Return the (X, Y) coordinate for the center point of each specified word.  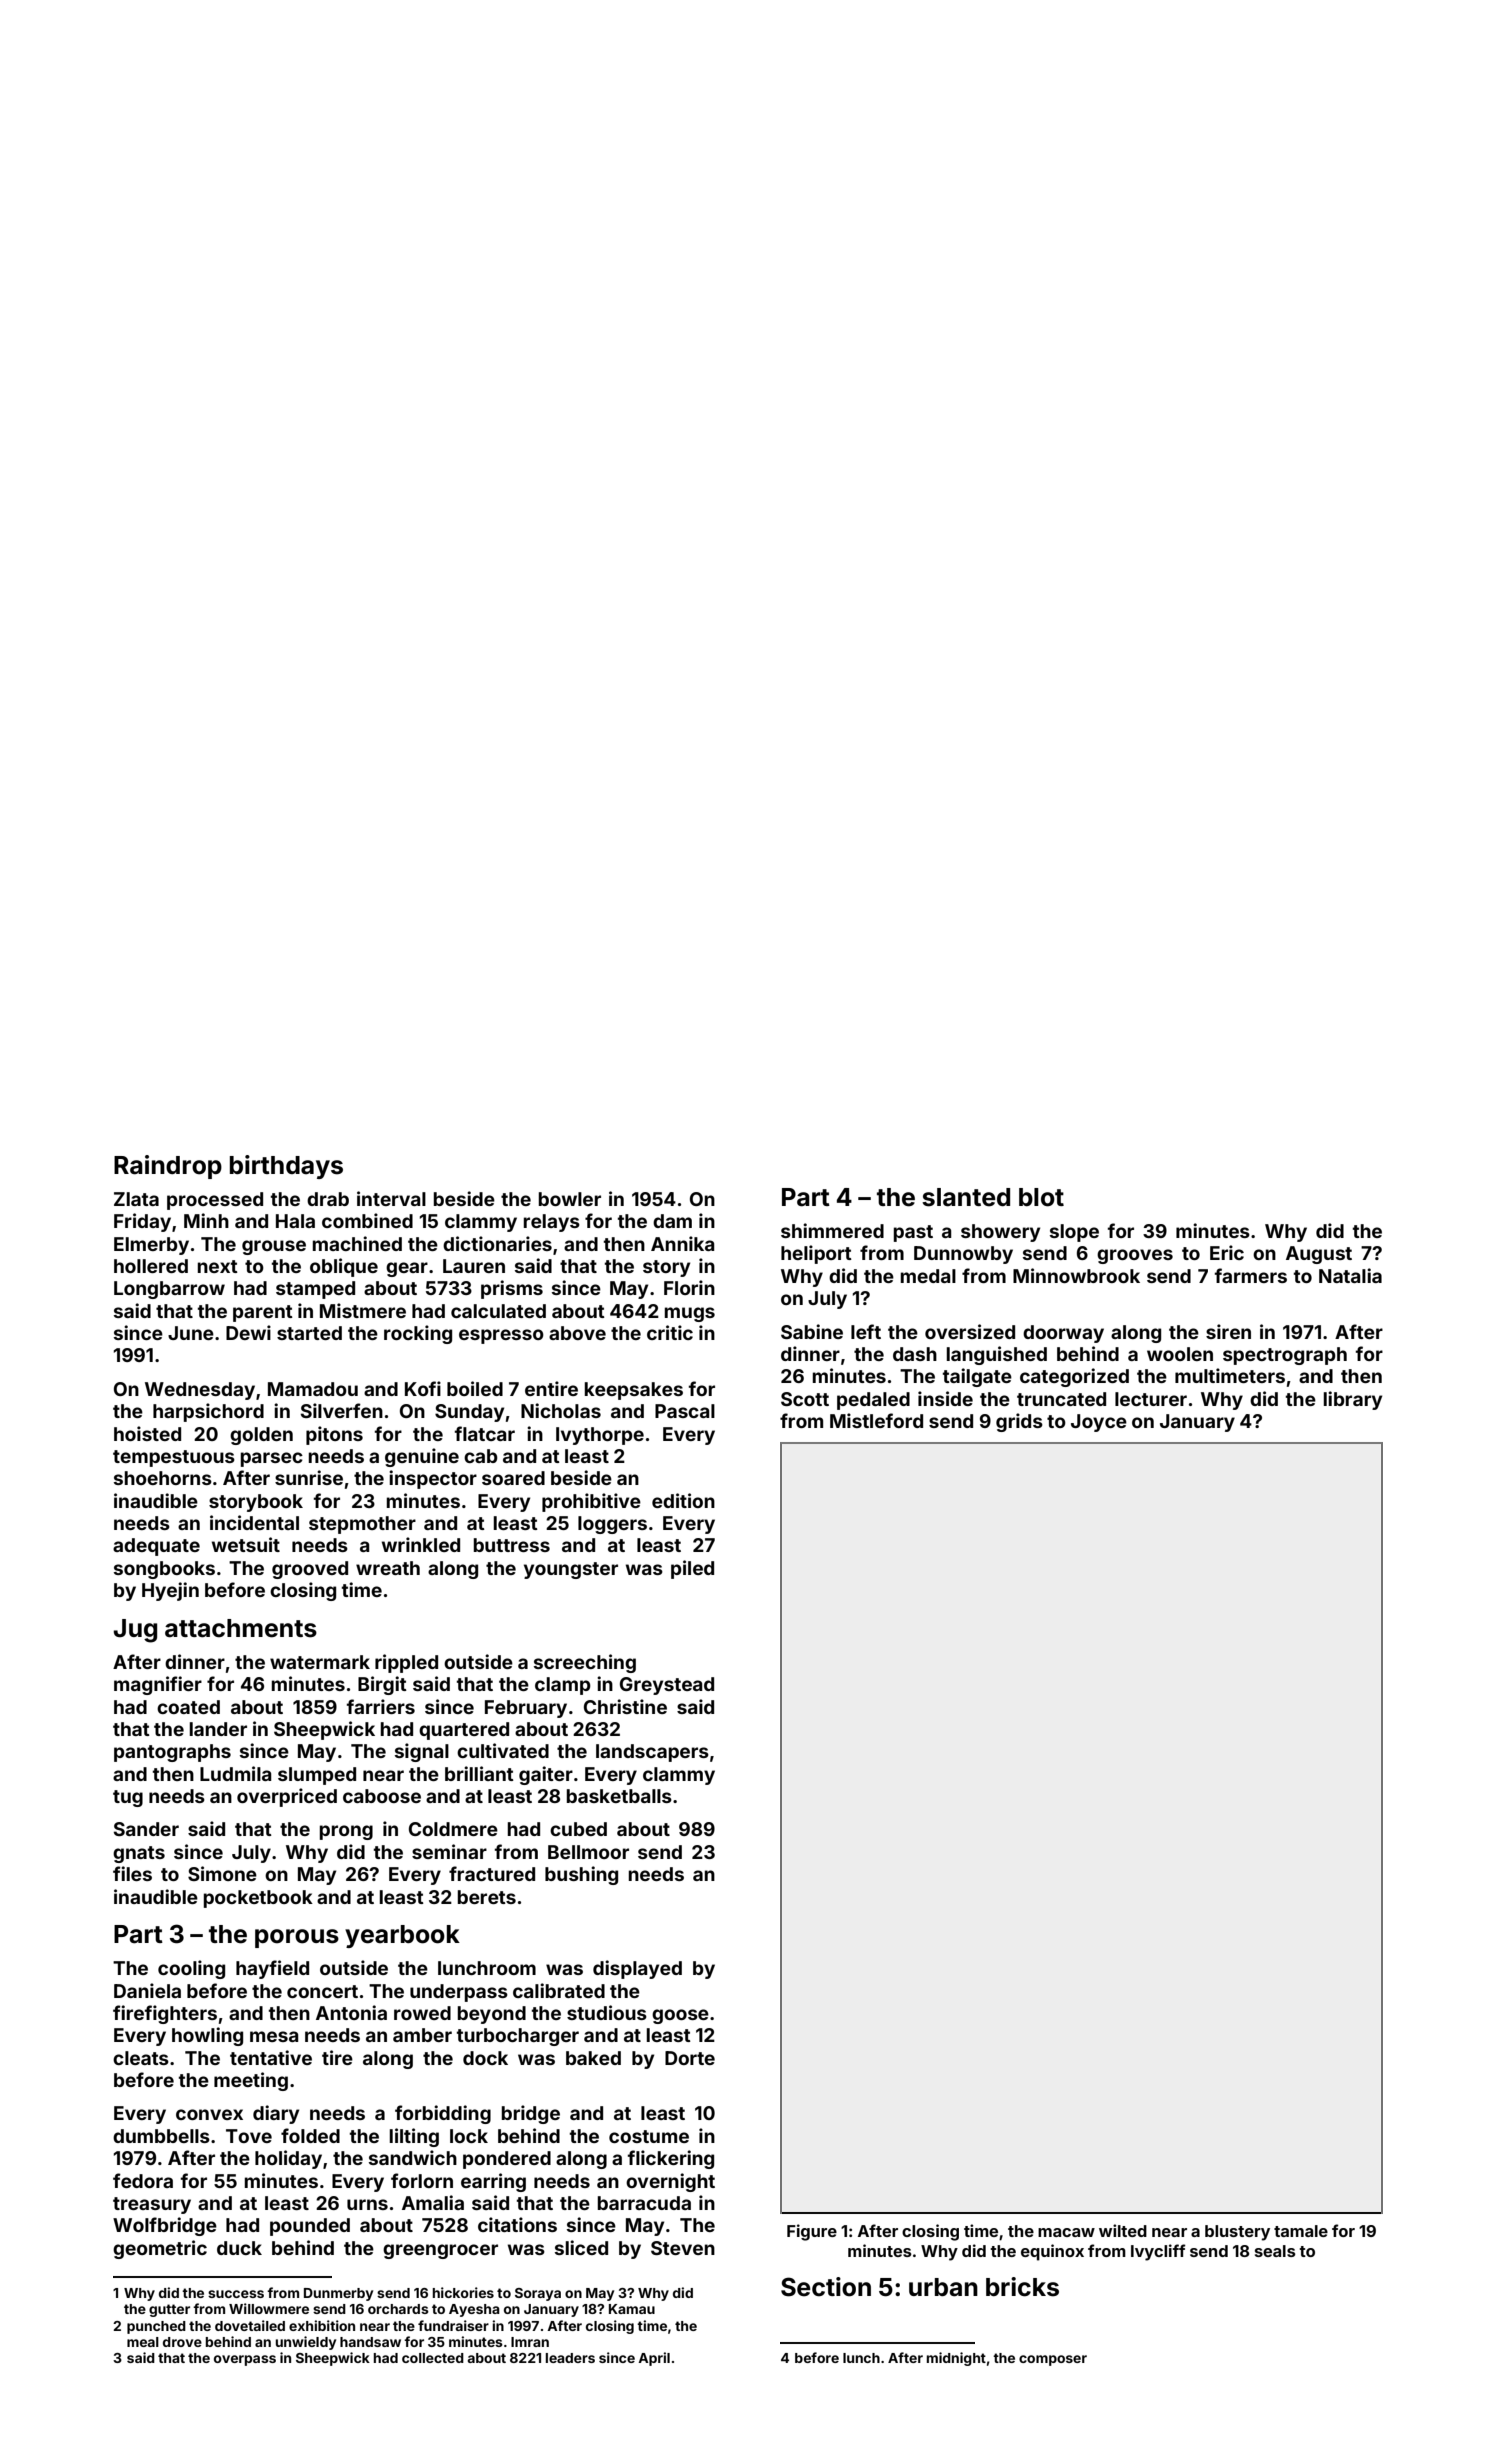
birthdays (286, 1167)
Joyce (1099, 1423)
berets (487, 1897)
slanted (966, 1197)
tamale (1301, 2231)
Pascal (685, 1411)
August (1319, 1255)
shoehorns (163, 1478)
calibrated (559, 1990)
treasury (152, 2205)
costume (649, 2136)
